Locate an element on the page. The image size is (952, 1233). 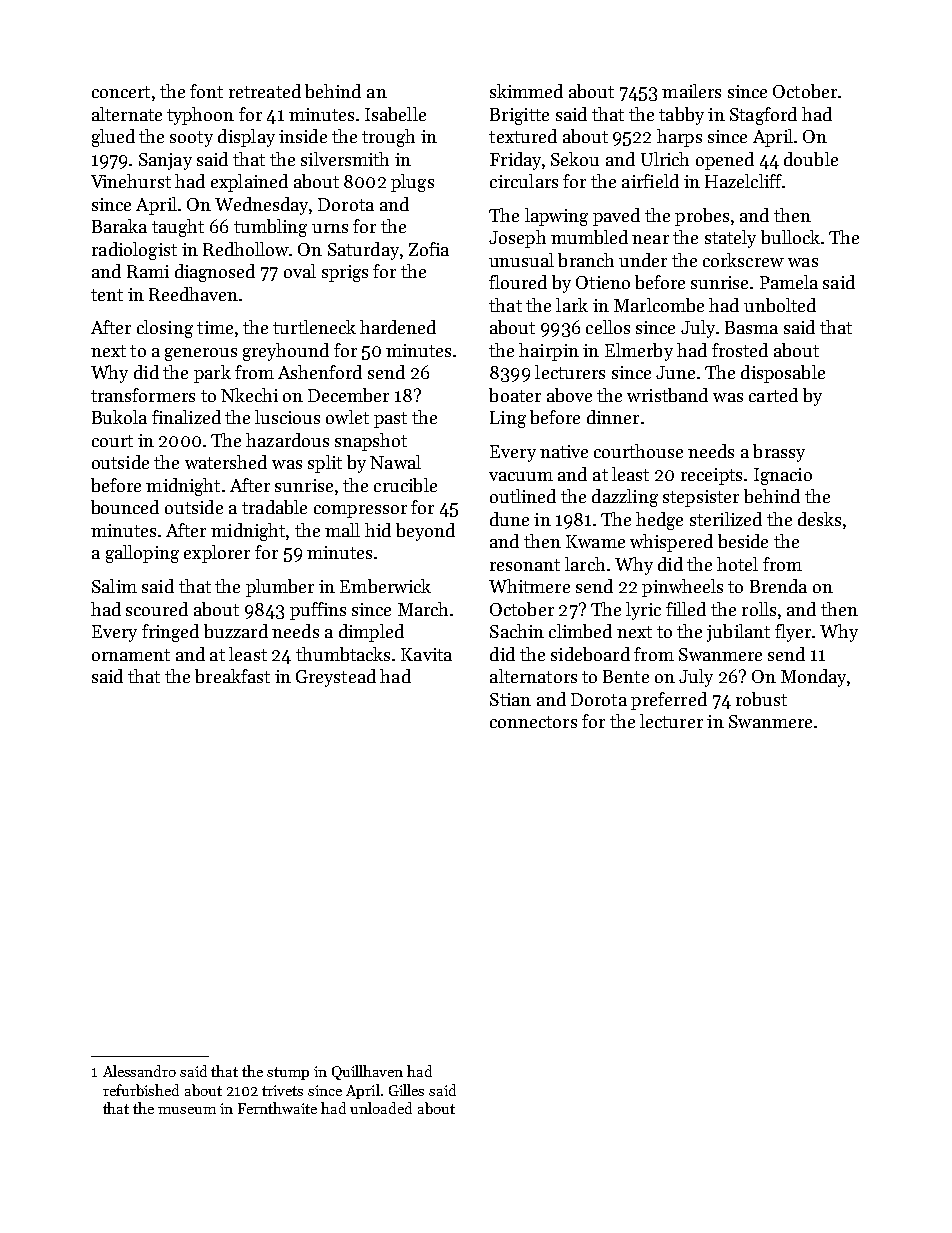
robust is located at coordinates (761, 699).
